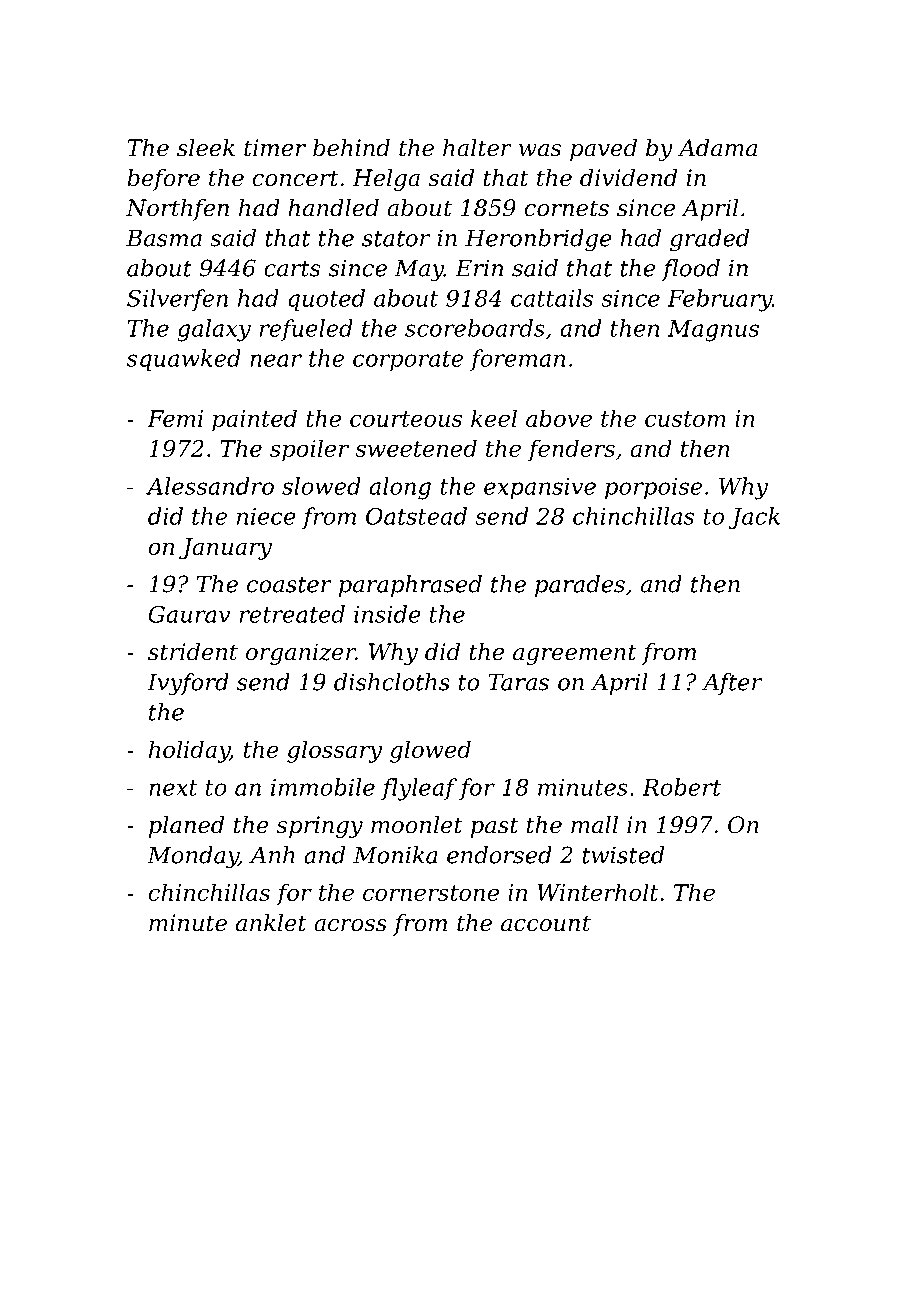  Describe the element at coordinates (732, 684) in the document. I see `After` at that location.
